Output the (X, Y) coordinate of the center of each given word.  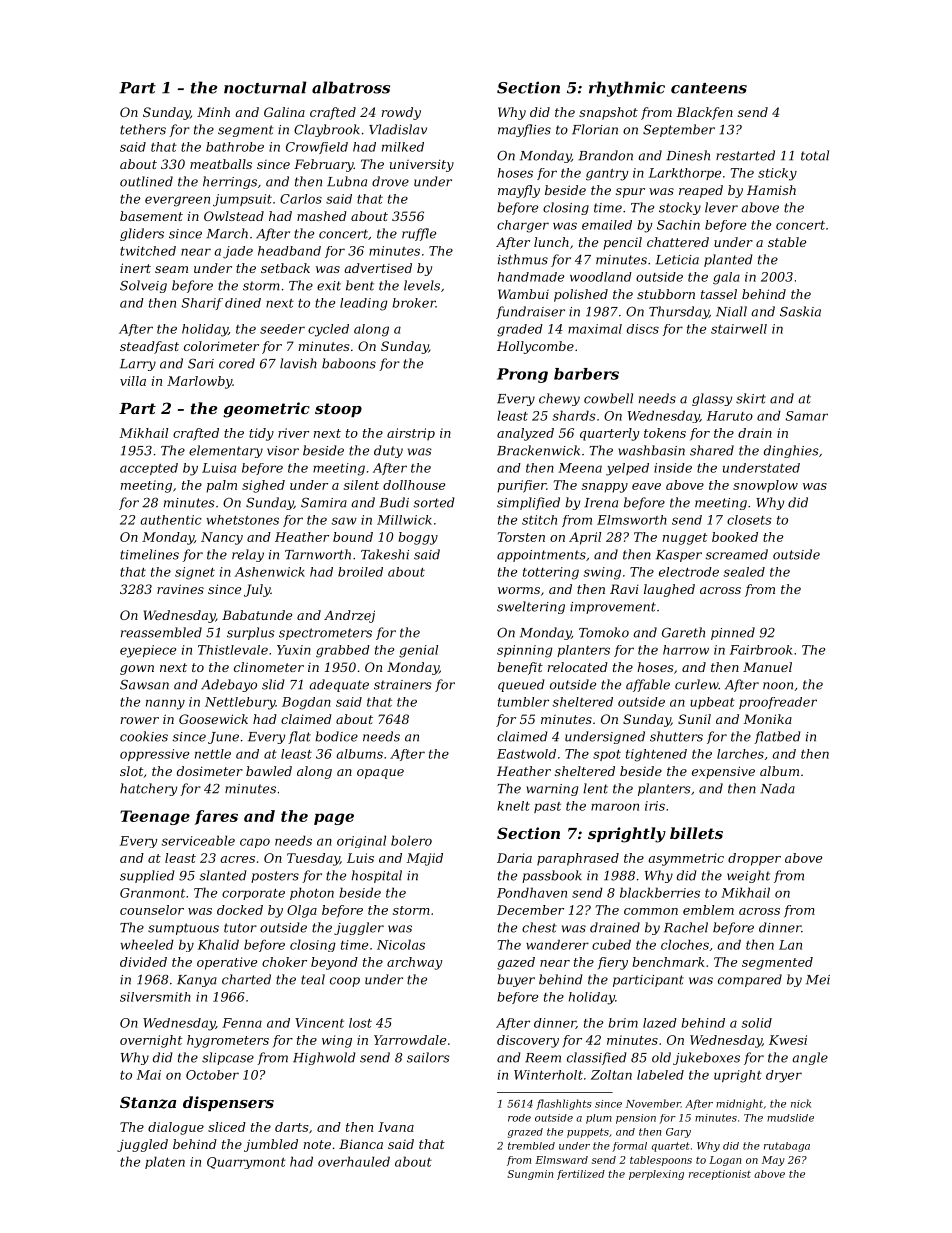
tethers (143, 129)
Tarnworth (318, 554)
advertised (378, 268)
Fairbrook (761, 650)
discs (643, 329)
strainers (403, 685)
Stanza (148, 1102)
